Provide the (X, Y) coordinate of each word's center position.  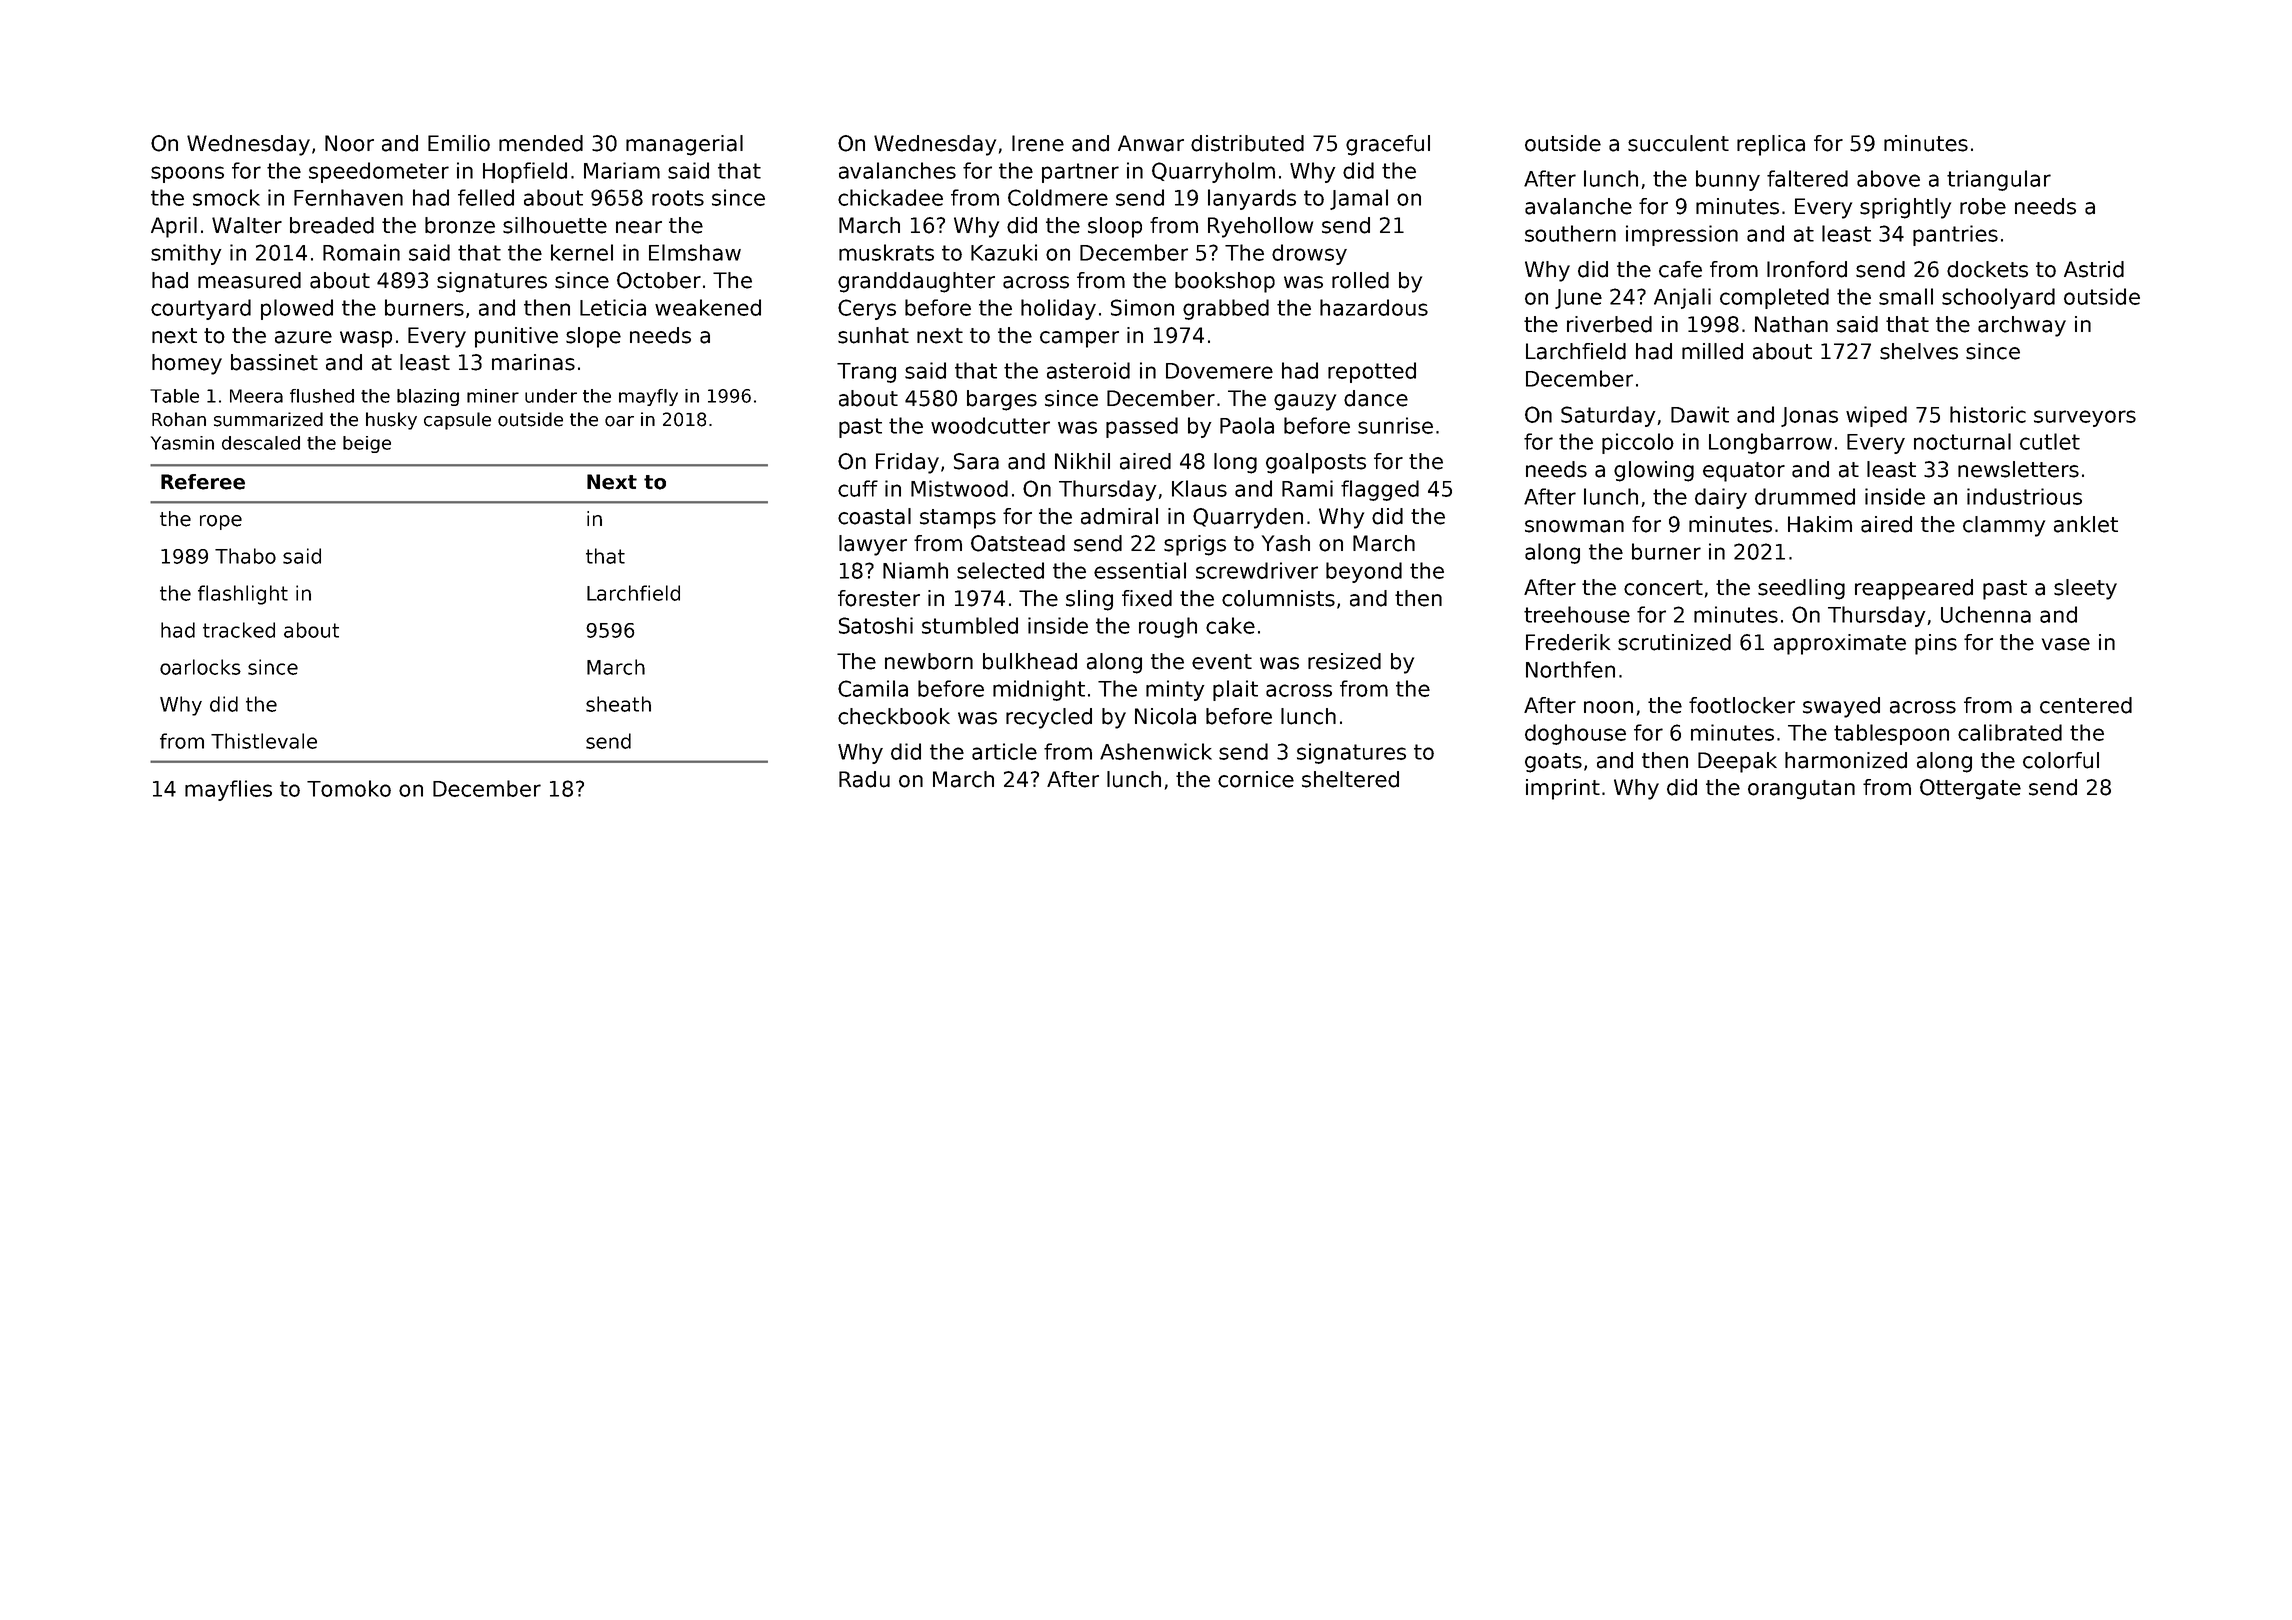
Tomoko (349, 788)
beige (367, 444)
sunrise (1395, 425)
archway (2022, 326)
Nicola (1165, 716)
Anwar (1151, 143)
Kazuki (1004, 252)
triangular (1999, 180)
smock (226, 197)
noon (1608, 707)
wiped (1876, 416)
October (659, 280)
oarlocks (200, 667)
